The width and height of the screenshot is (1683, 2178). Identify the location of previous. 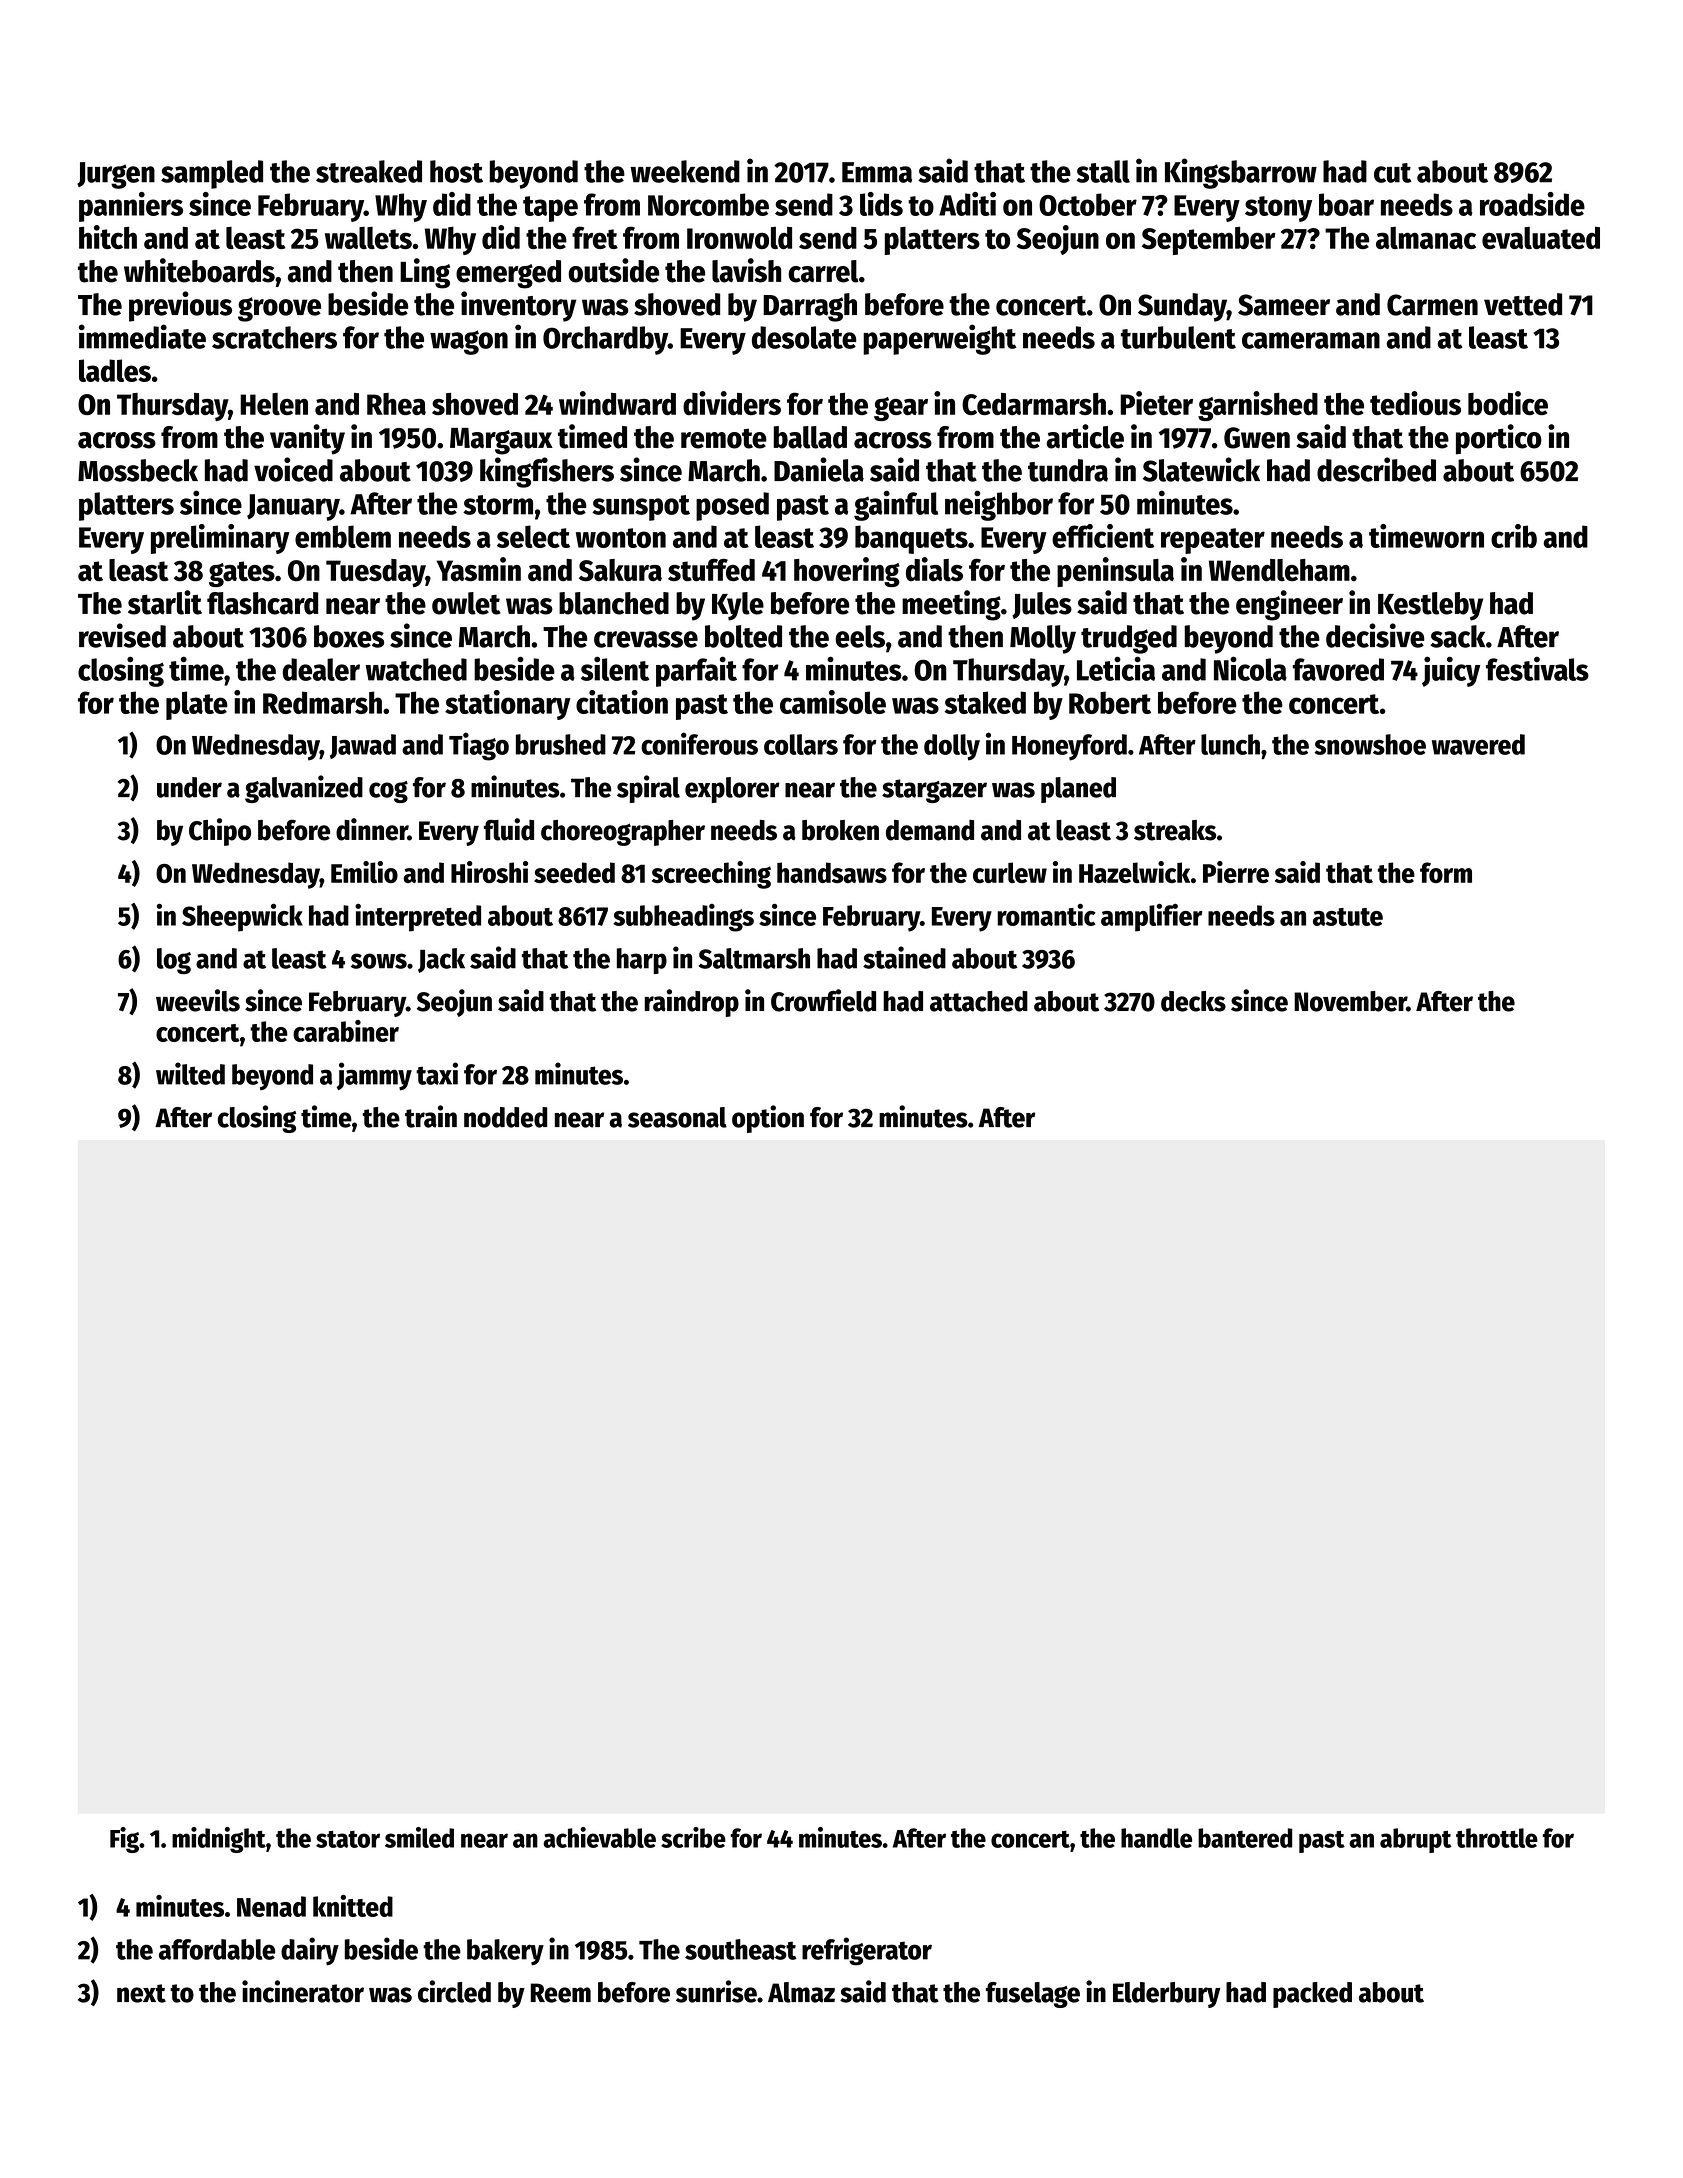
(180, 306).
